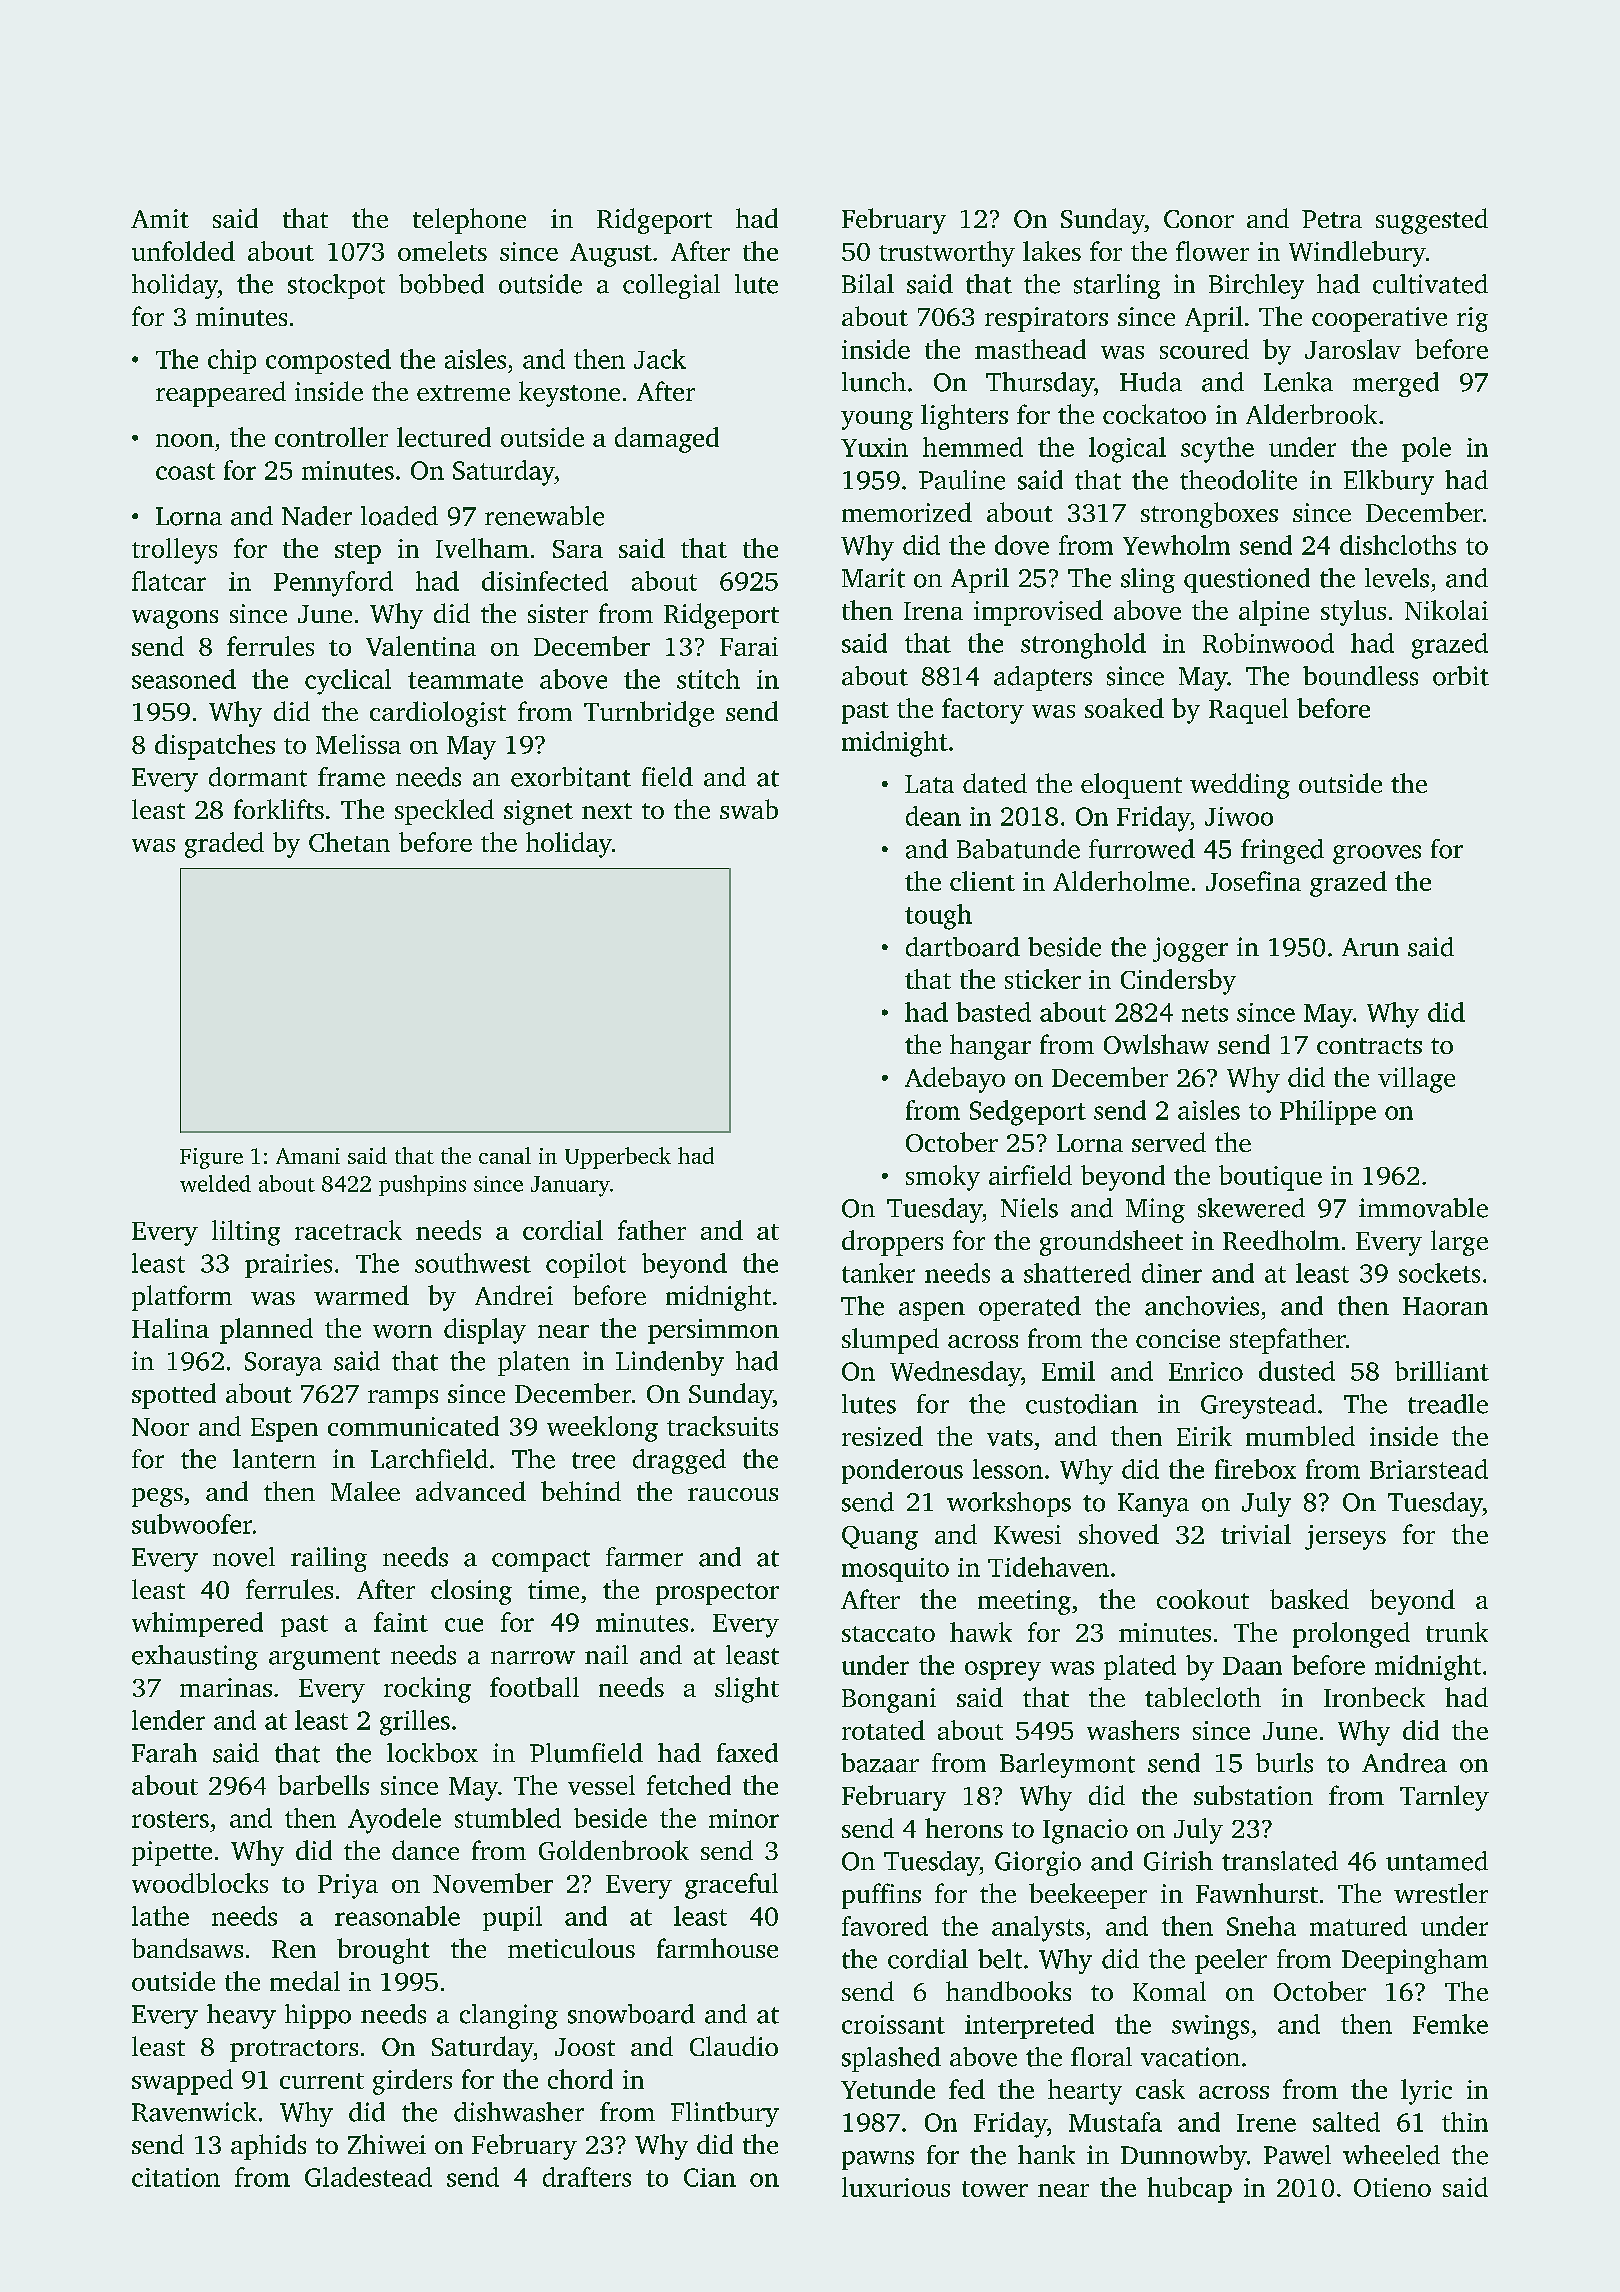 The image size is (1620, 2292). Describe the element at coordinates (873, 578) in the screenshot. I see `Marit` at that location.
